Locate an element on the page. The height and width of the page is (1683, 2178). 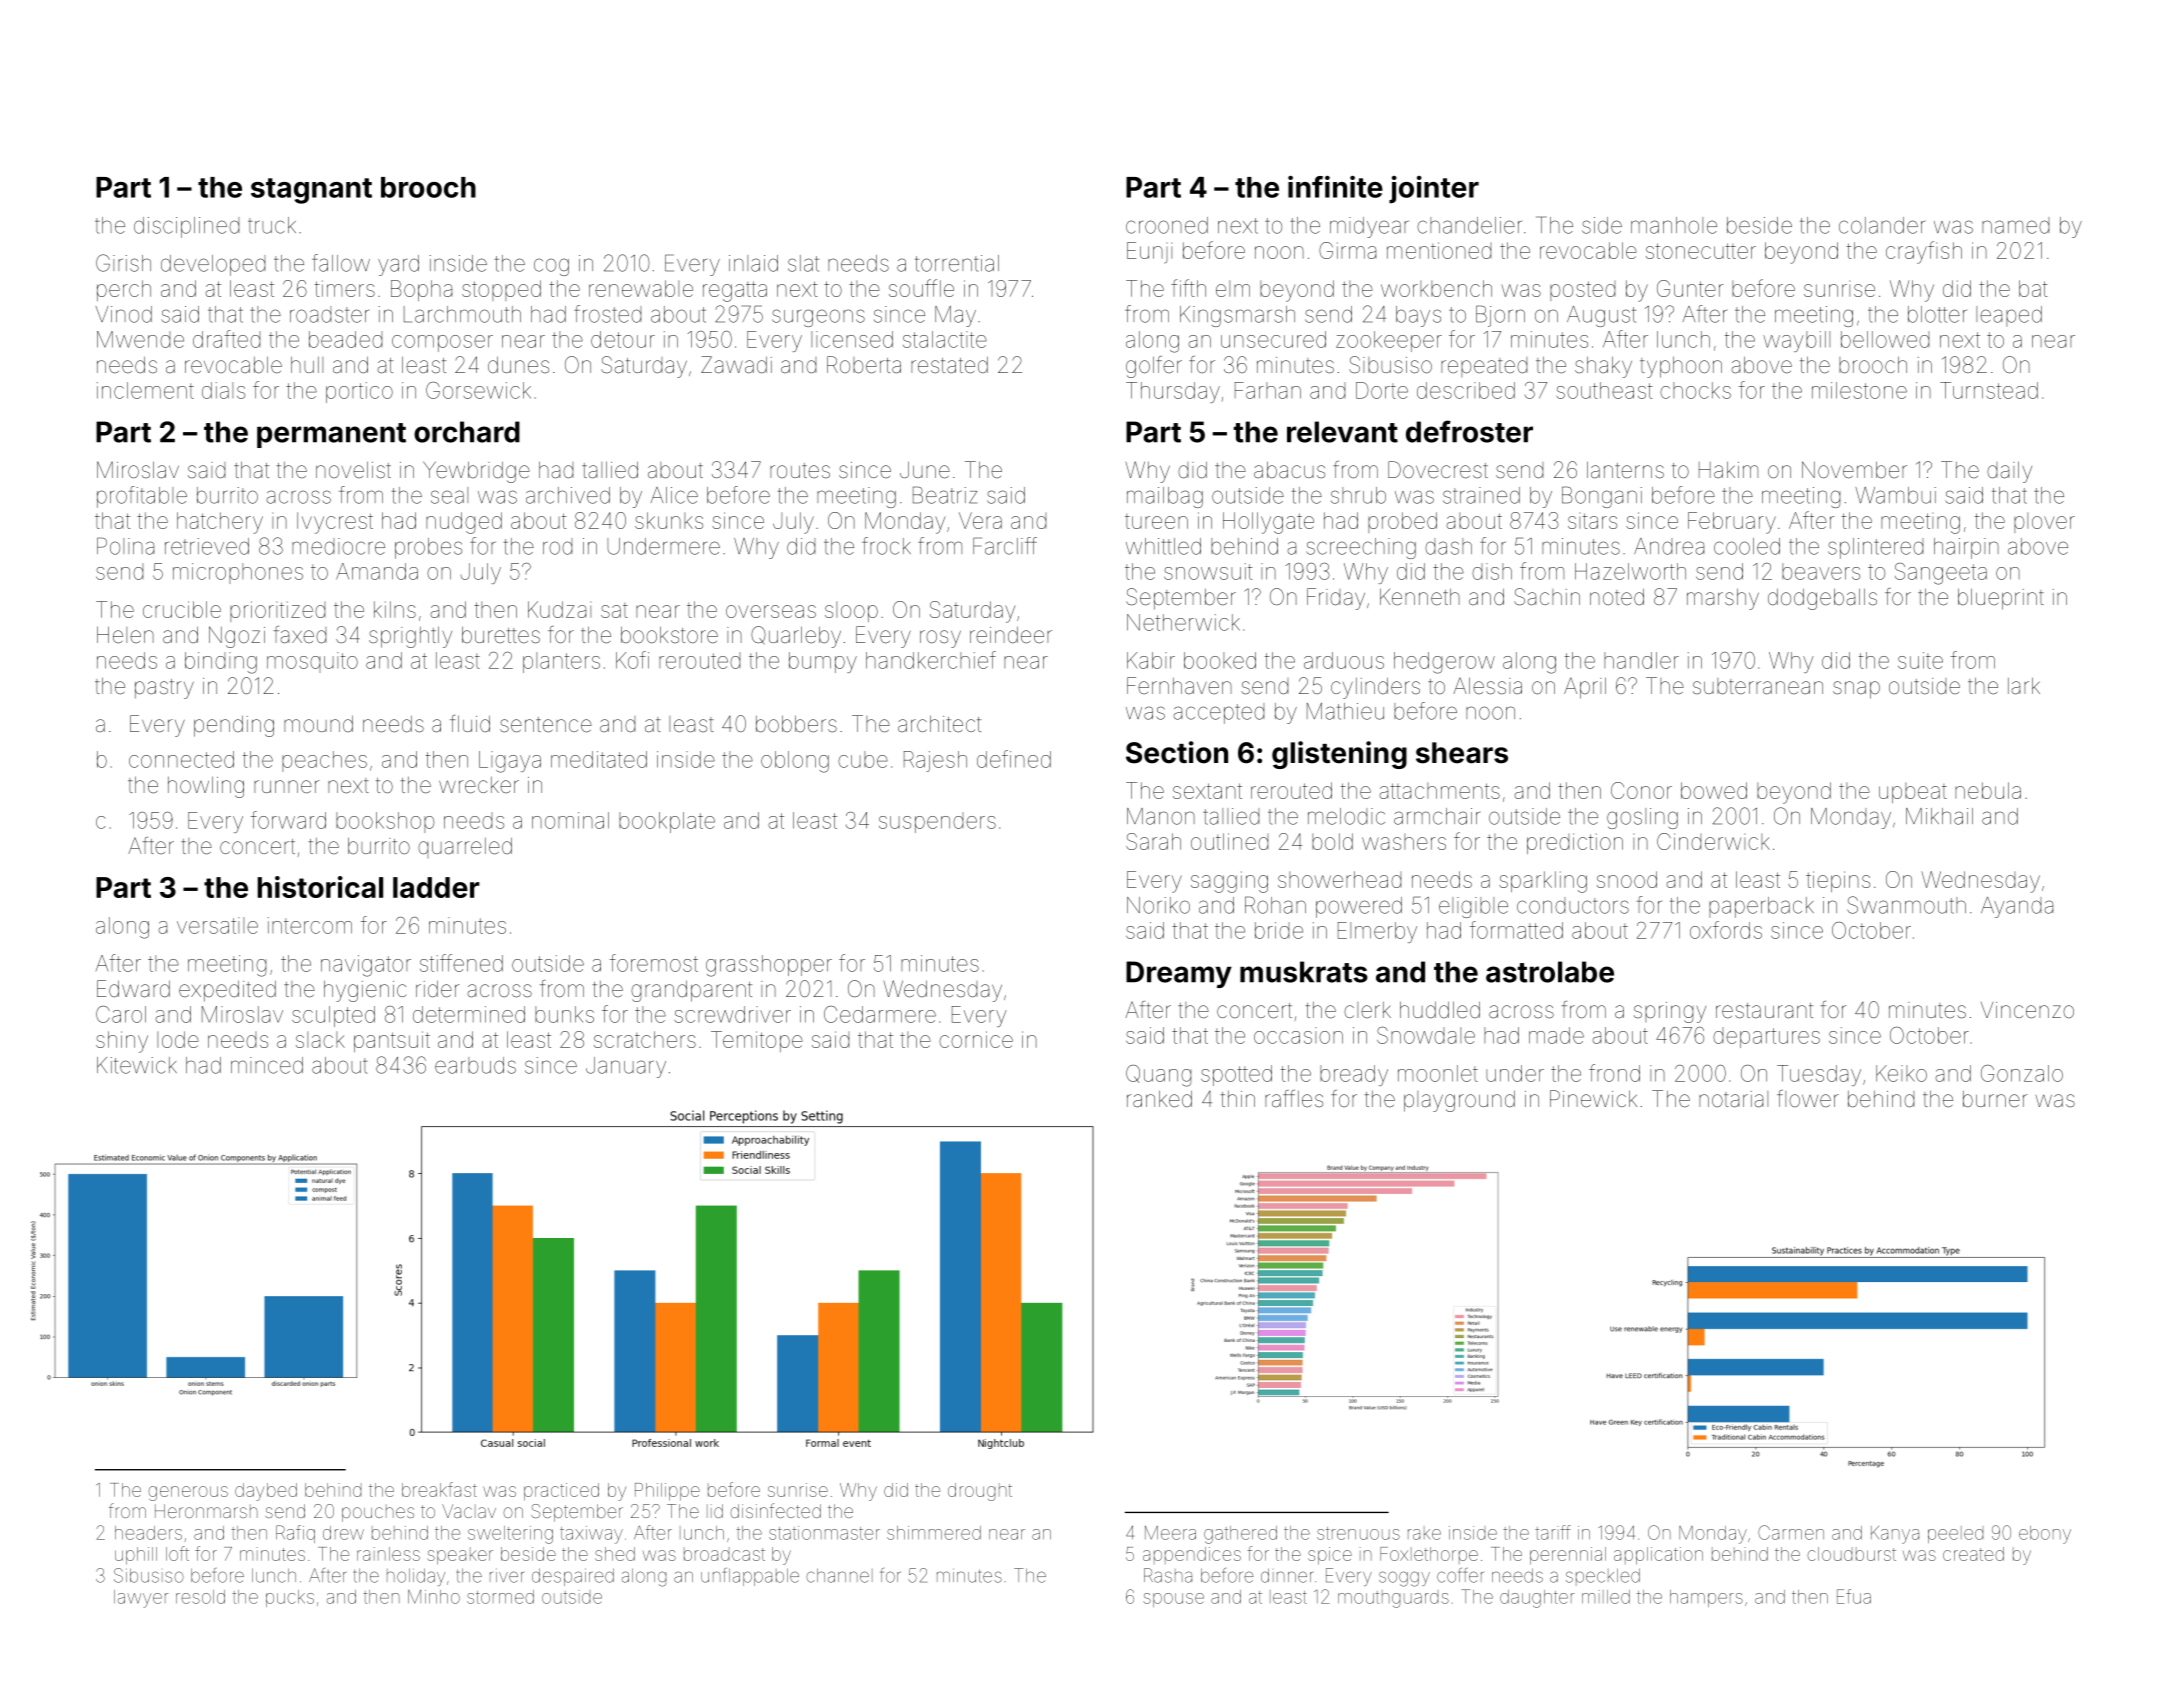
snood is located at coordinates (1627, 879).
